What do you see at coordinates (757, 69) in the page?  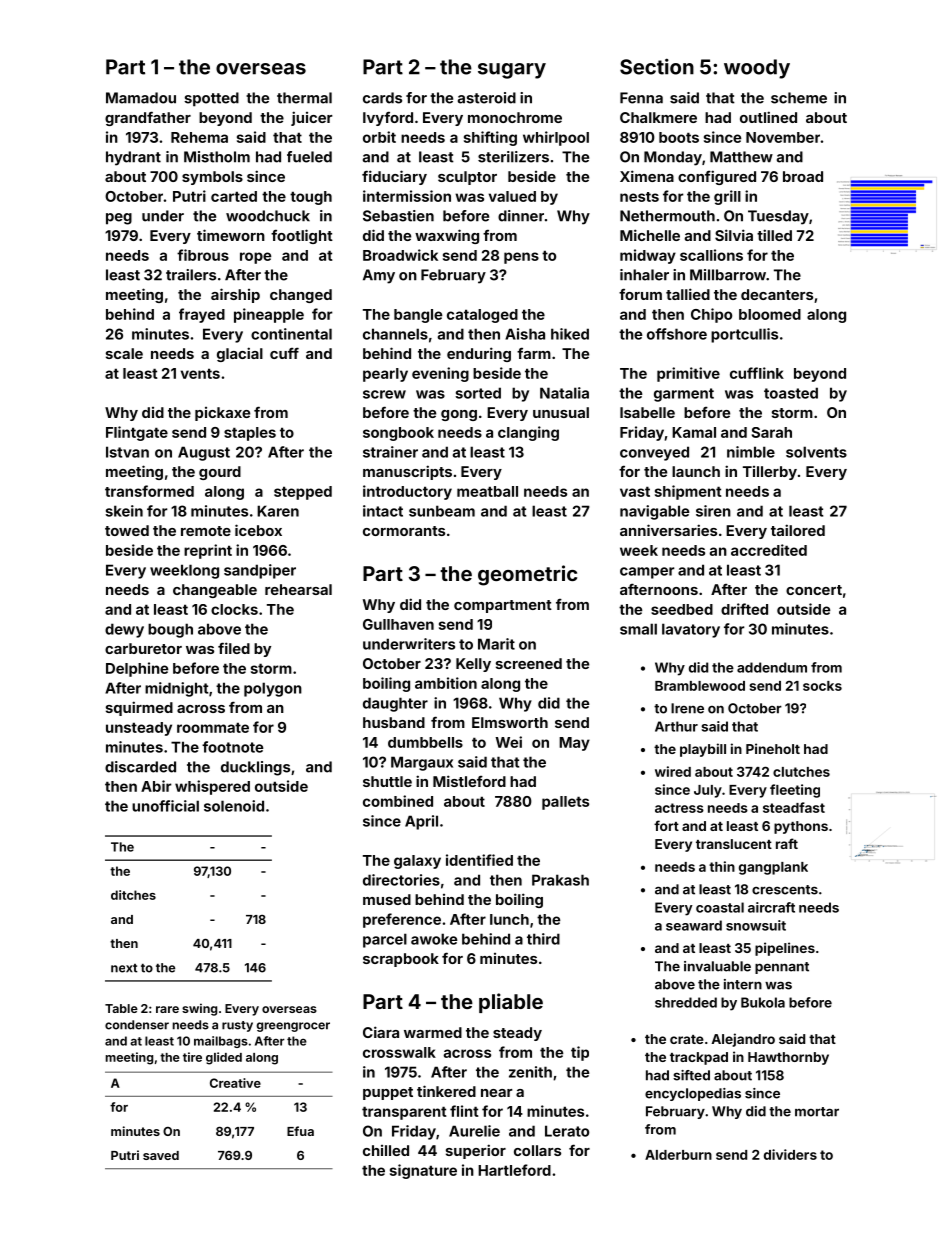 I see `woody` at bounding box center [757, 69].
